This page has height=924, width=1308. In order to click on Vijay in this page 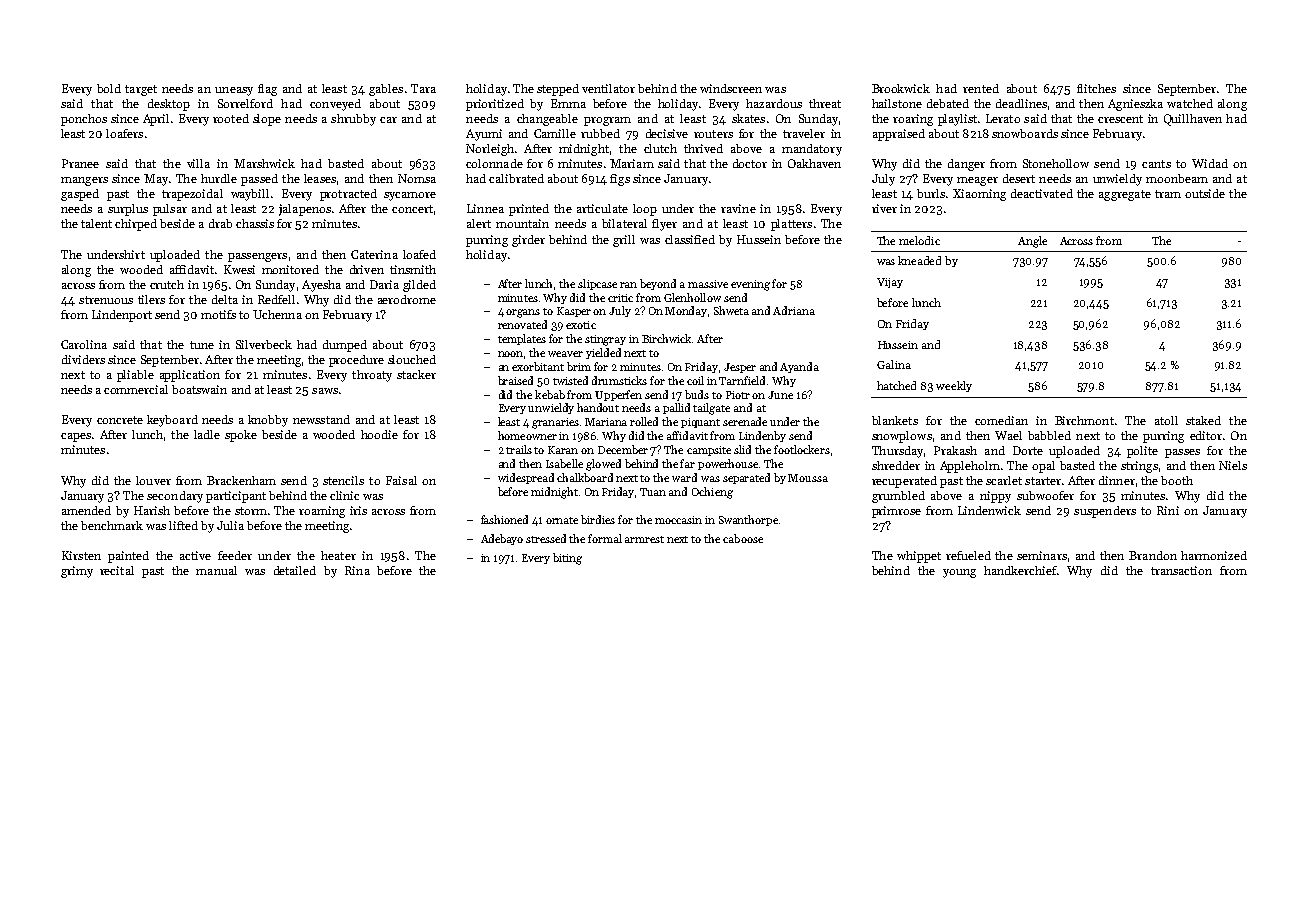, I will do `click(890, 283)`.
